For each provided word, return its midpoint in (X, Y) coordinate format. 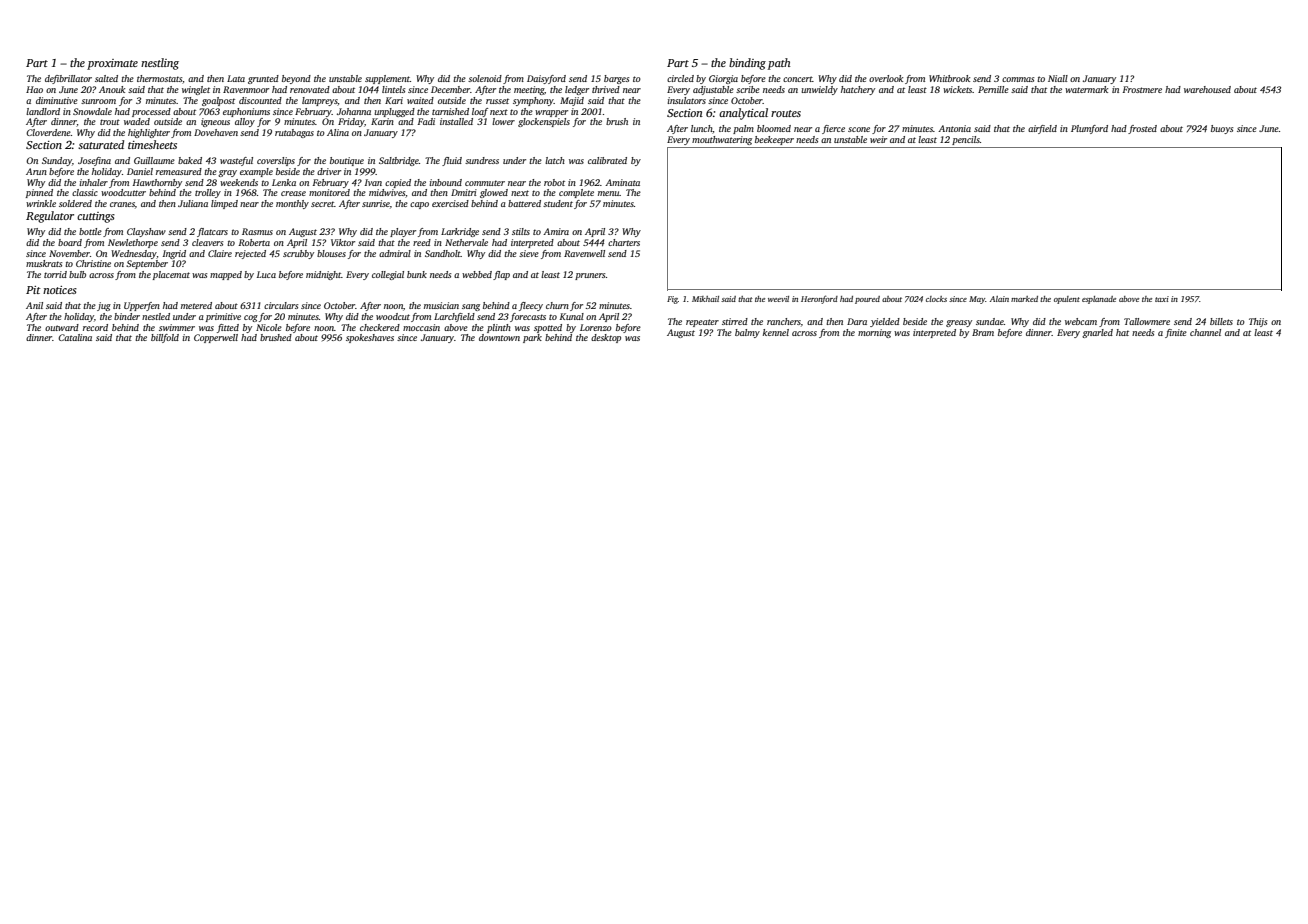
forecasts (528, 317)
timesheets (152, 144)
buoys (1222, 129)
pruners (590, 276)
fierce (833, 129)
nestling (160, 64)
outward (62, 327)
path (779, 64)
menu (609, 193)
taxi (1162, 299)
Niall (1058, 78)
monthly (292, 204)
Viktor (343, 242)
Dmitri (464, 192)
